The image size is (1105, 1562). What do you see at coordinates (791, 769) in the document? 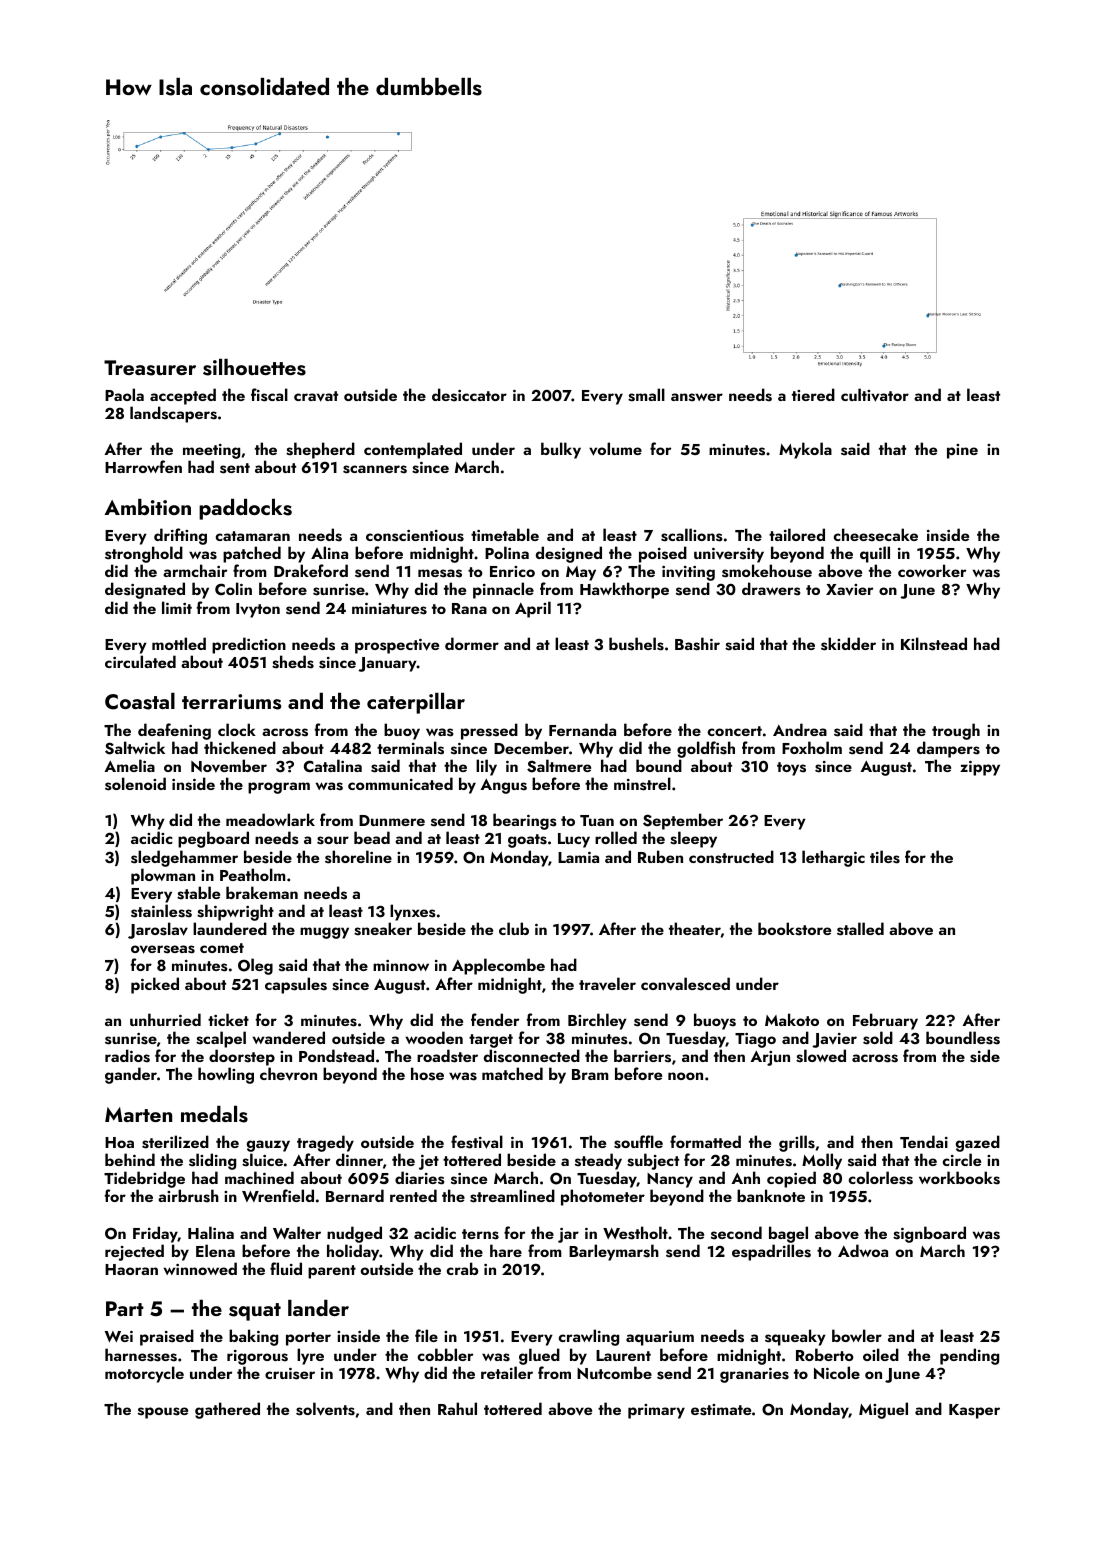
I see `toys` at bounding box center [791, 769].
